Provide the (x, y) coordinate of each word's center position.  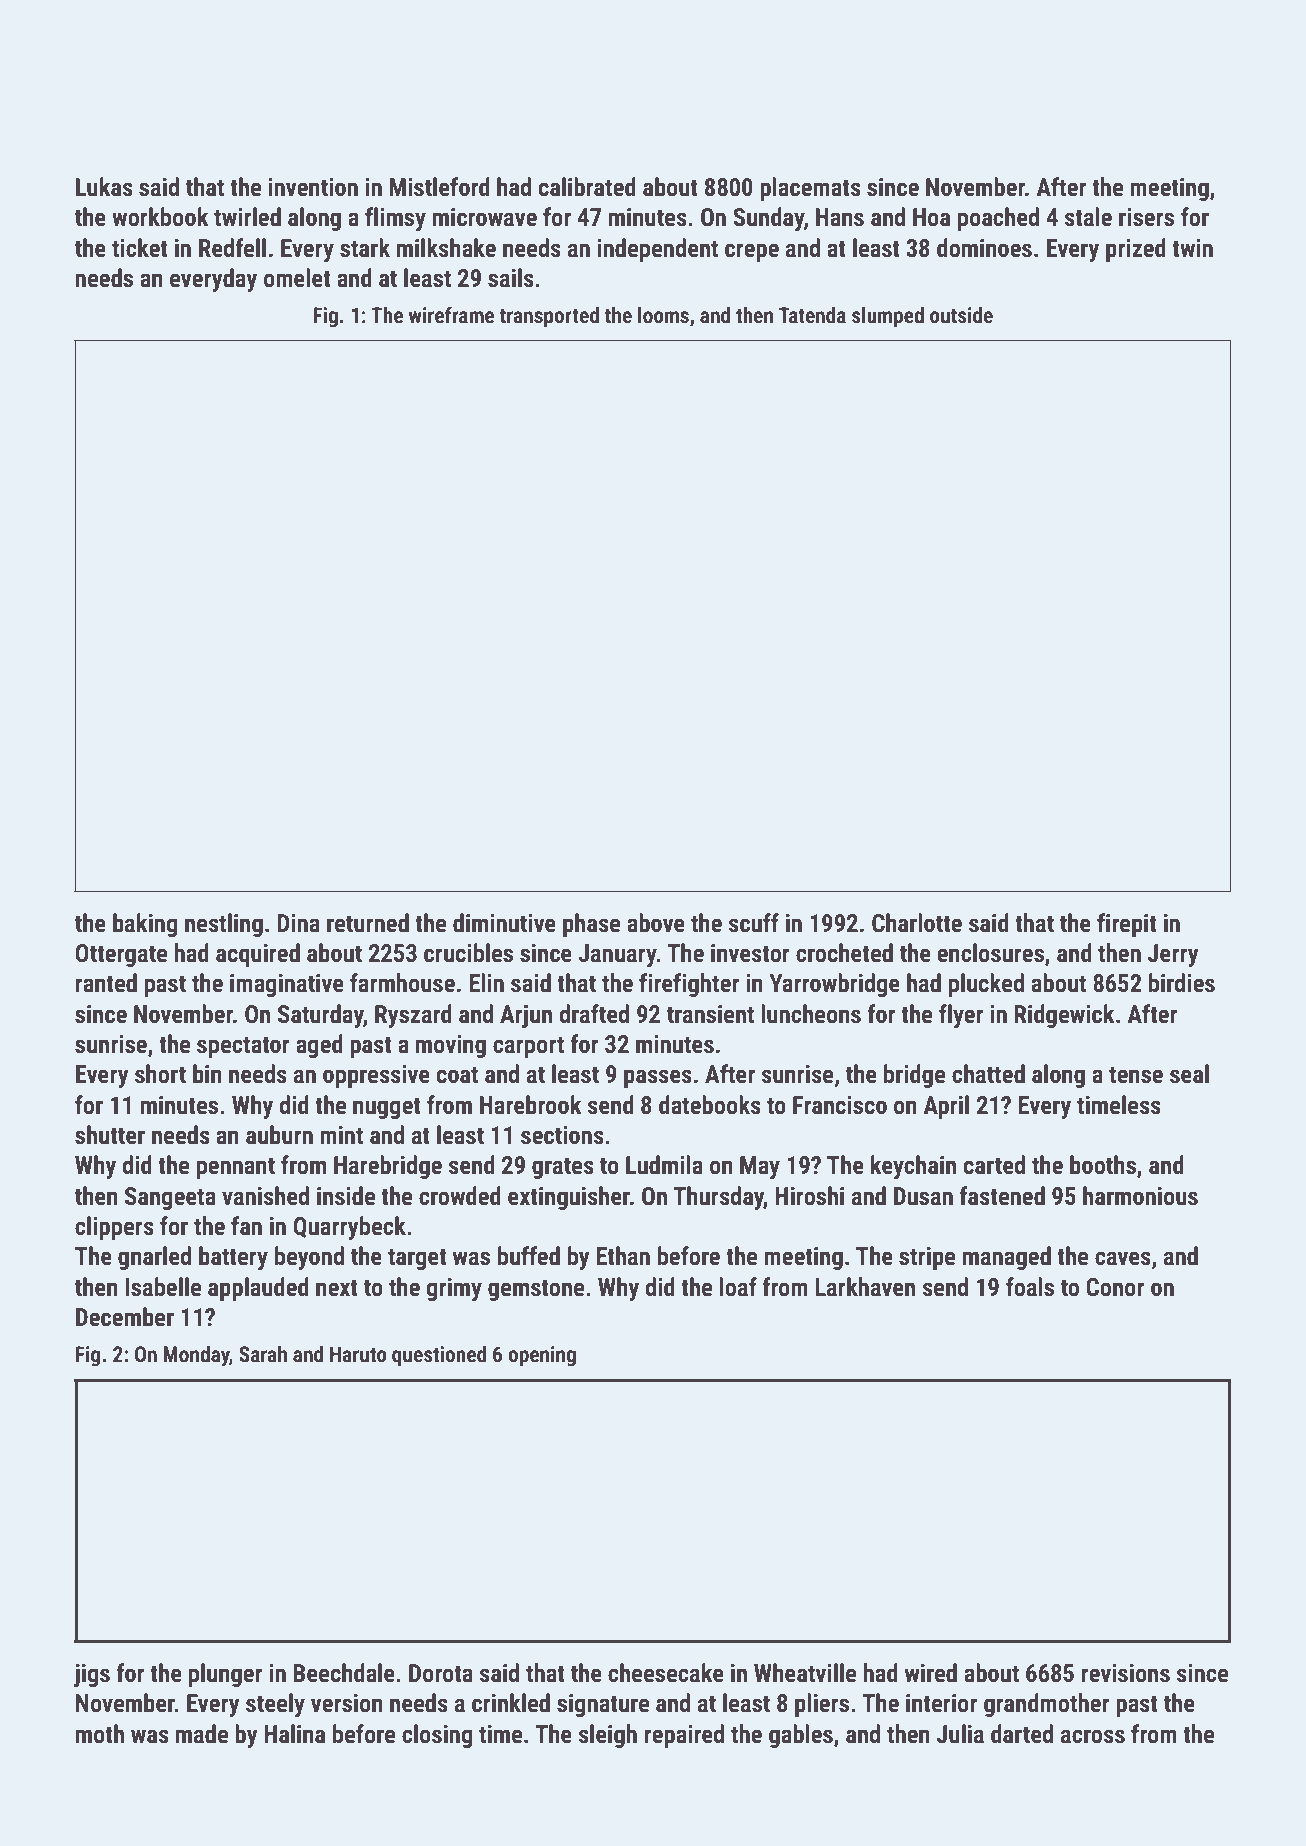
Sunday (768, 219)
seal (1189, 1074)
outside (961, 315)
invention (313, 187)
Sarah (263, 1354)
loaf (738, 1287)
